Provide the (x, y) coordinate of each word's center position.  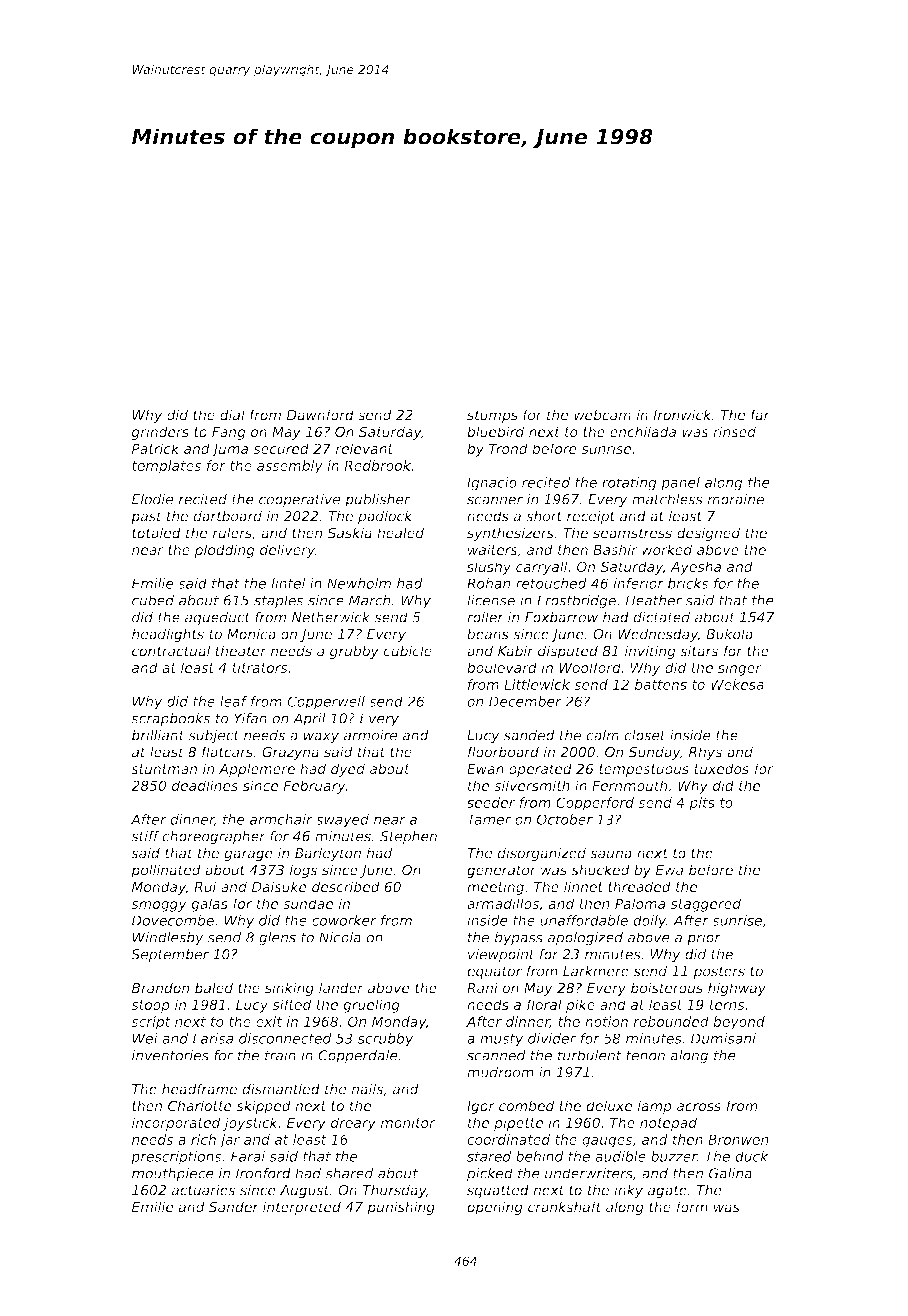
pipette (518, 1124)
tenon (645, 1055)
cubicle (408, 651)
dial (232, 415)
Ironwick (682, 415)
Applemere (257, 770)
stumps (492, 416)
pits (702, 804)
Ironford (263, 1173)
